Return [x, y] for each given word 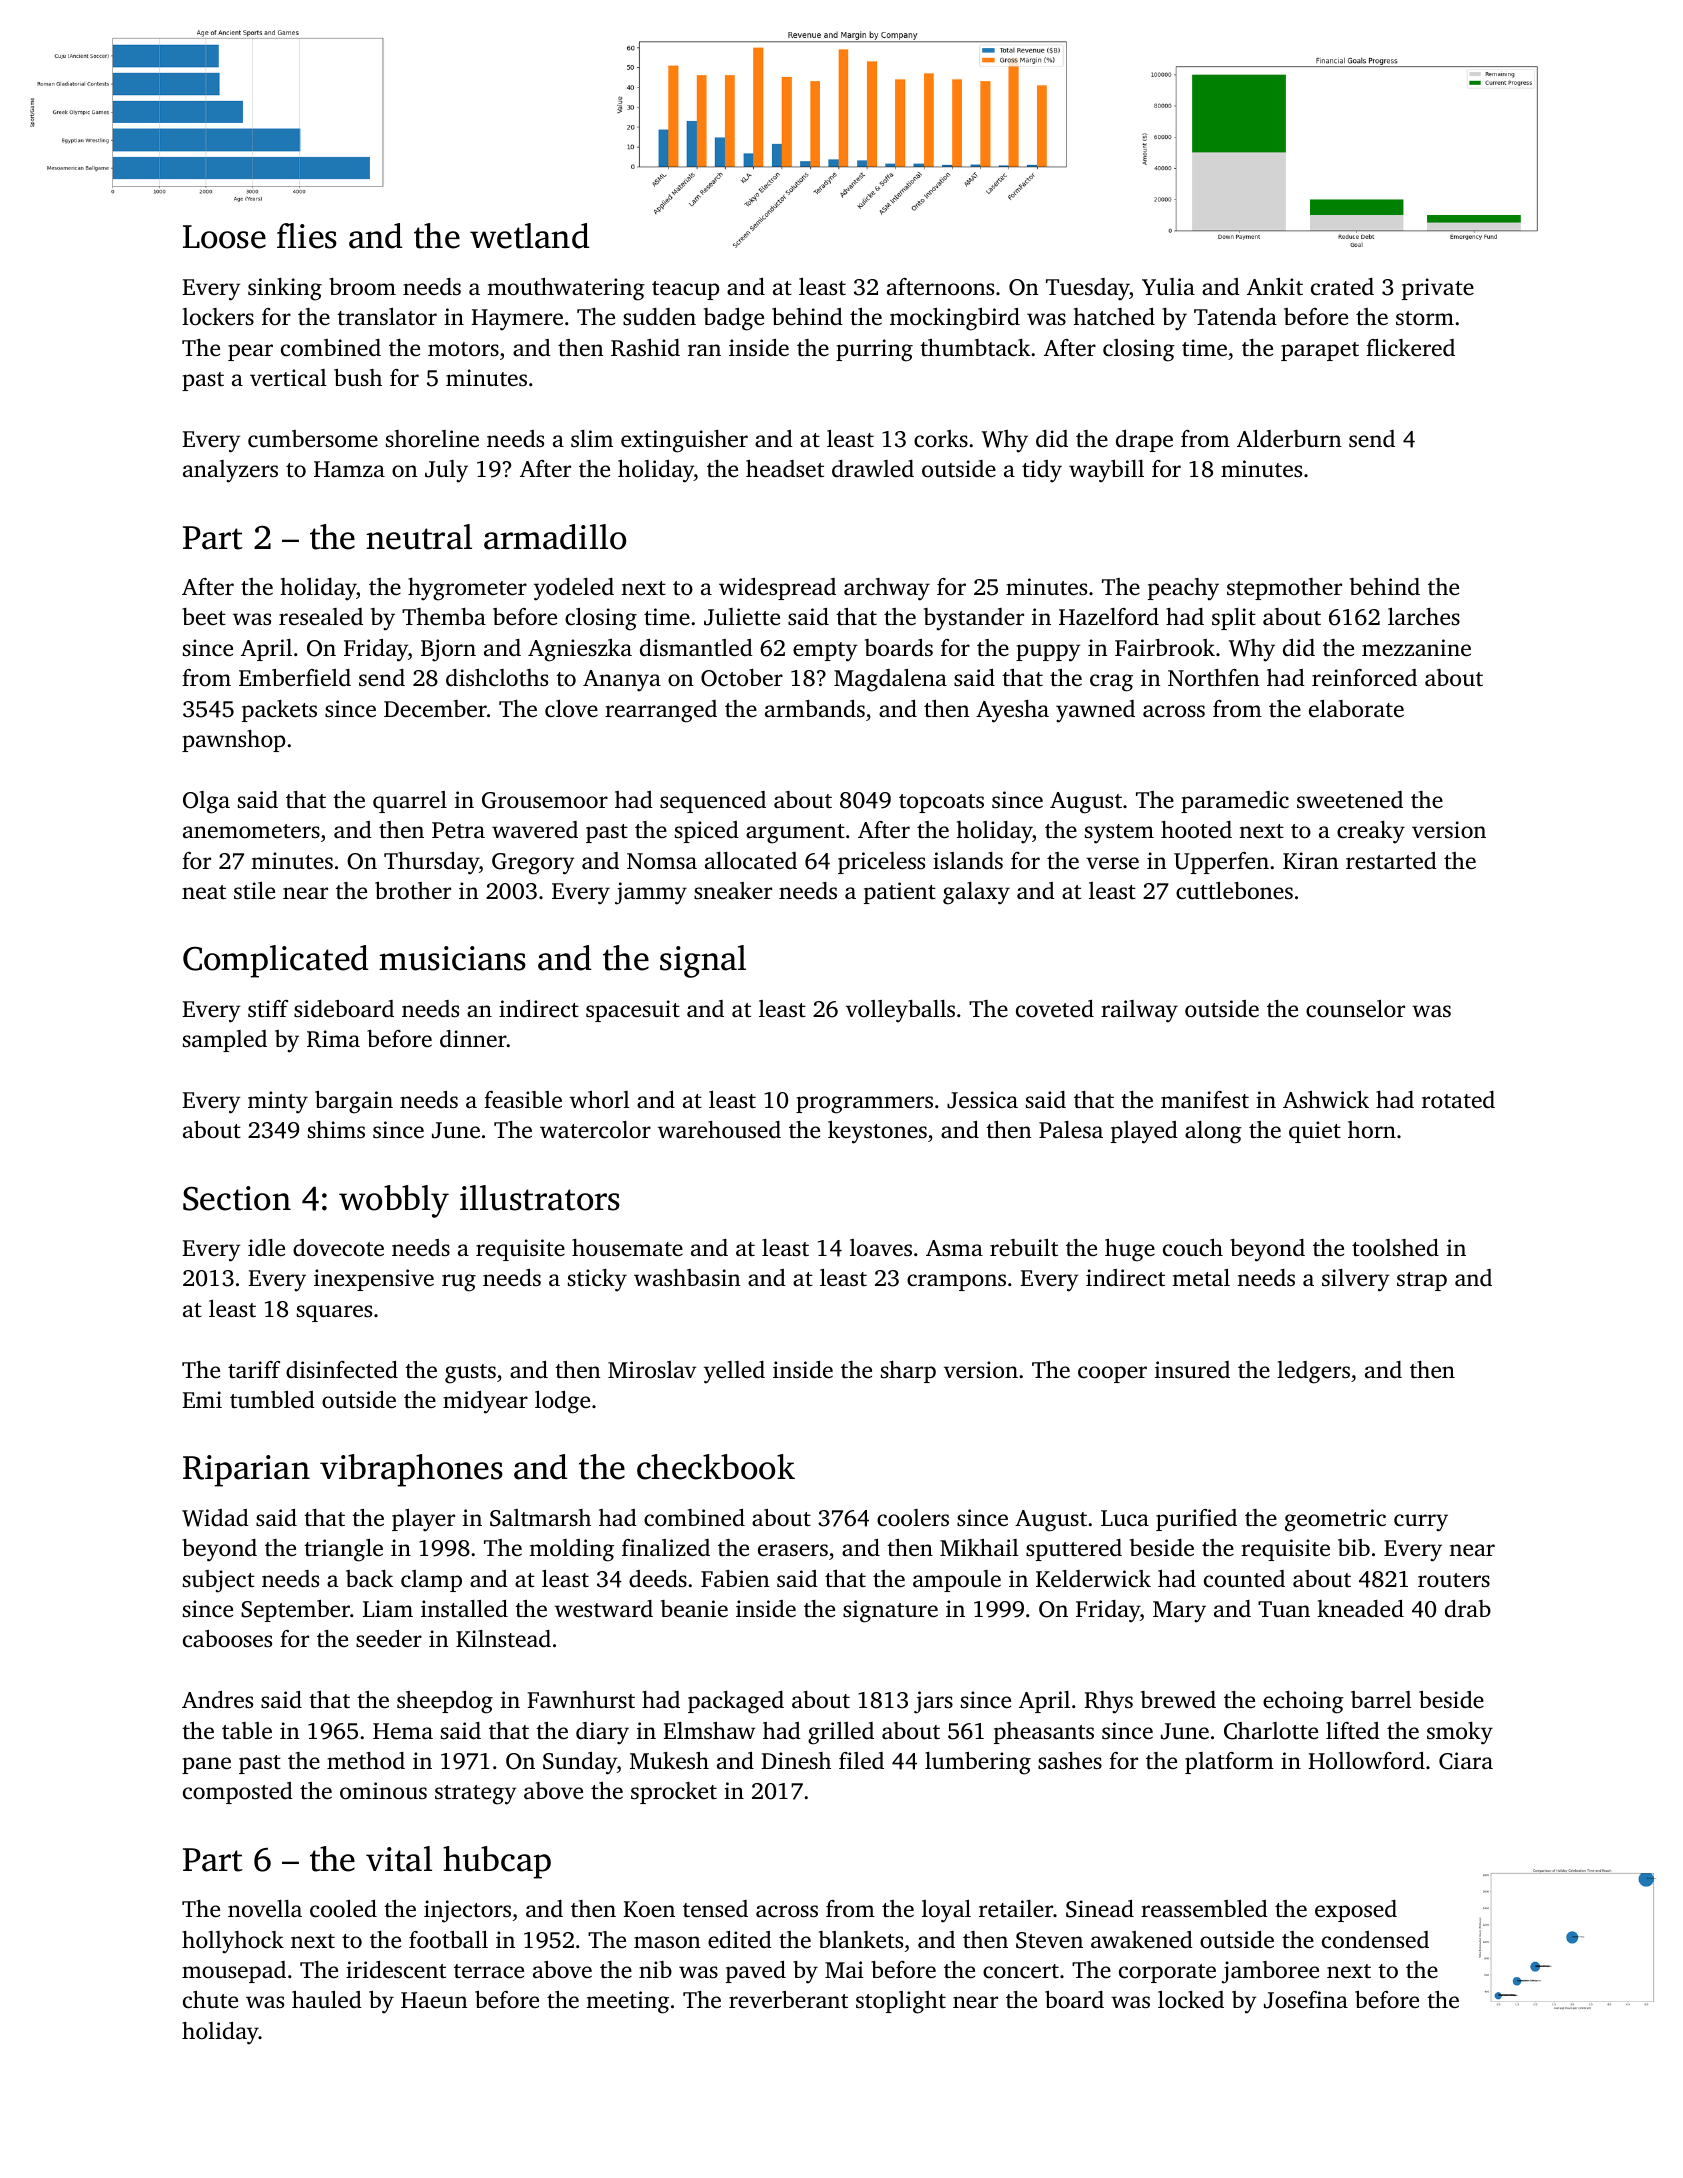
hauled [327, 2000]
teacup [685, 290]
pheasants [1044, 1733]
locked [1191, 2000]
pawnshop [233, 741]
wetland [529, 236]
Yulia [1168, 286]
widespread [777, 589]
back [369, 1579]
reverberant [788, 2000]
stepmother [1284, 589]
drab [1468, 1608]
